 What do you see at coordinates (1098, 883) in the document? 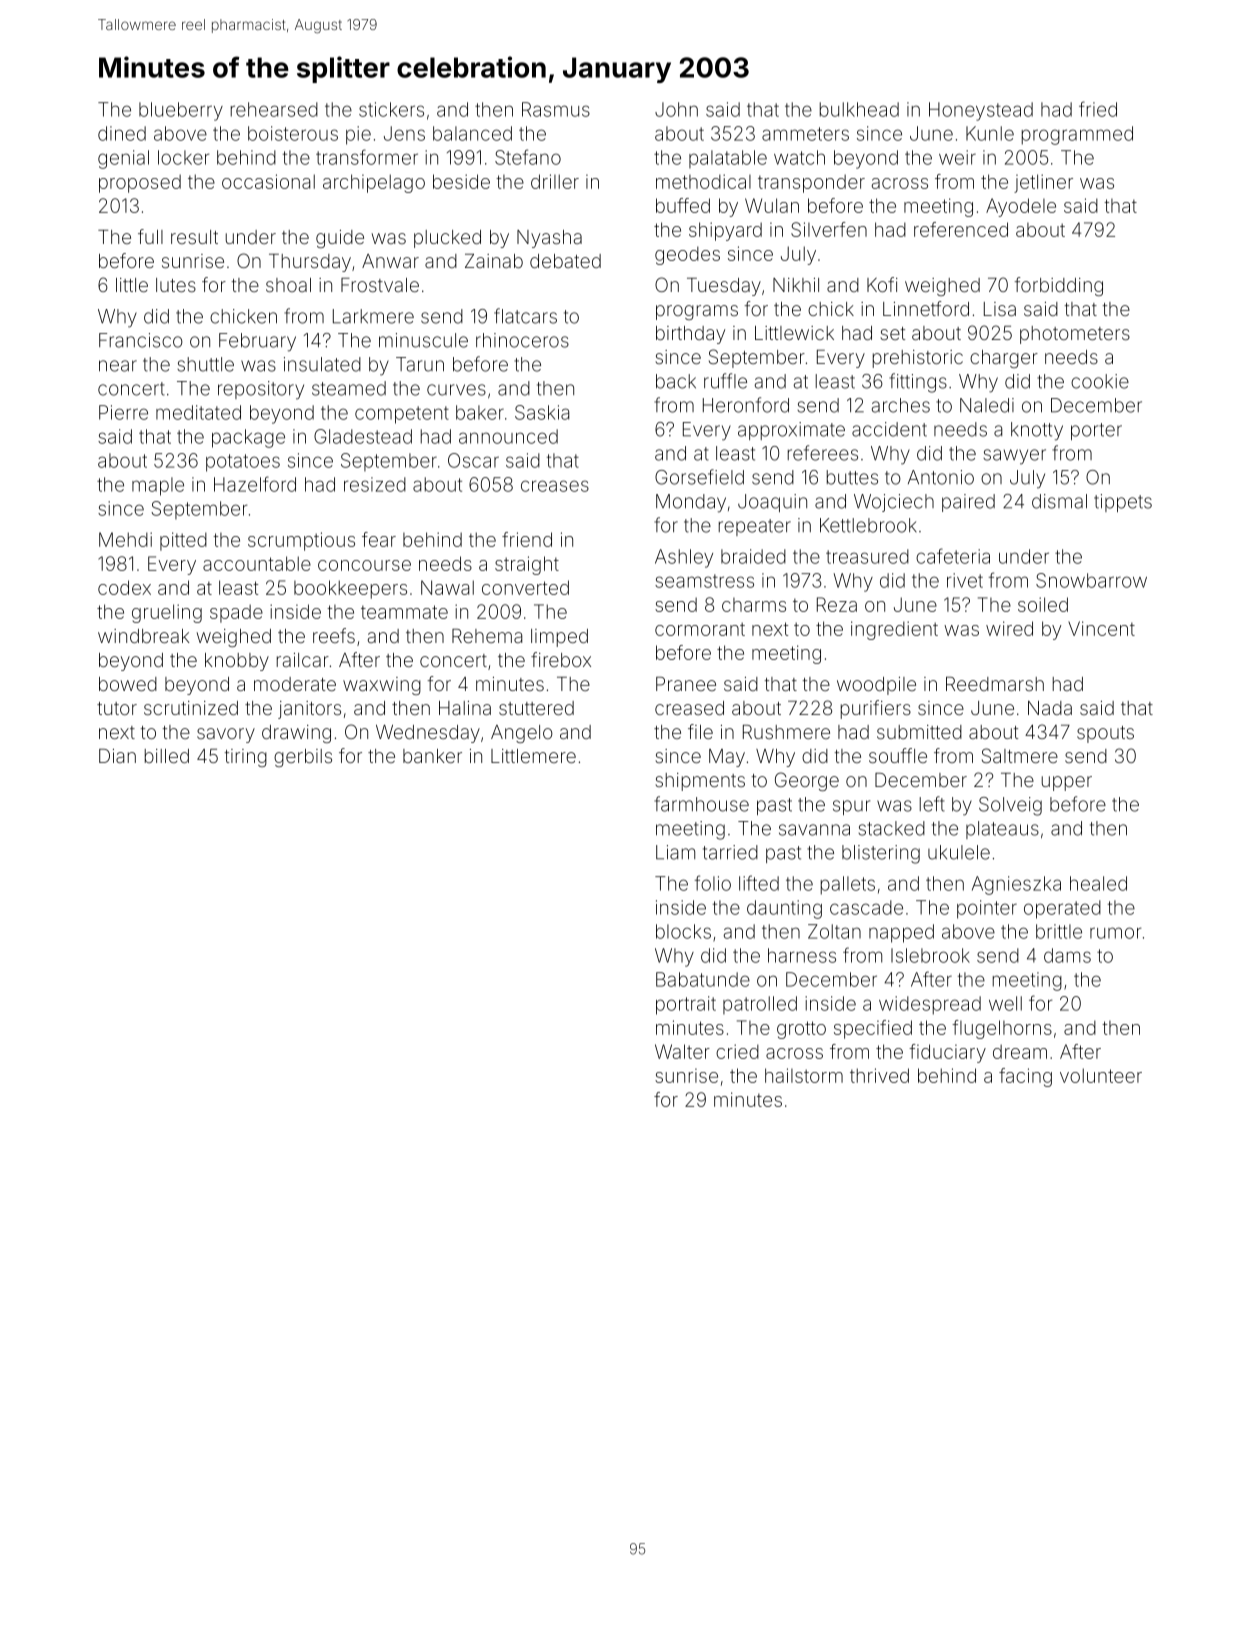
I see `healed` at bounding box center [1098, 883].
